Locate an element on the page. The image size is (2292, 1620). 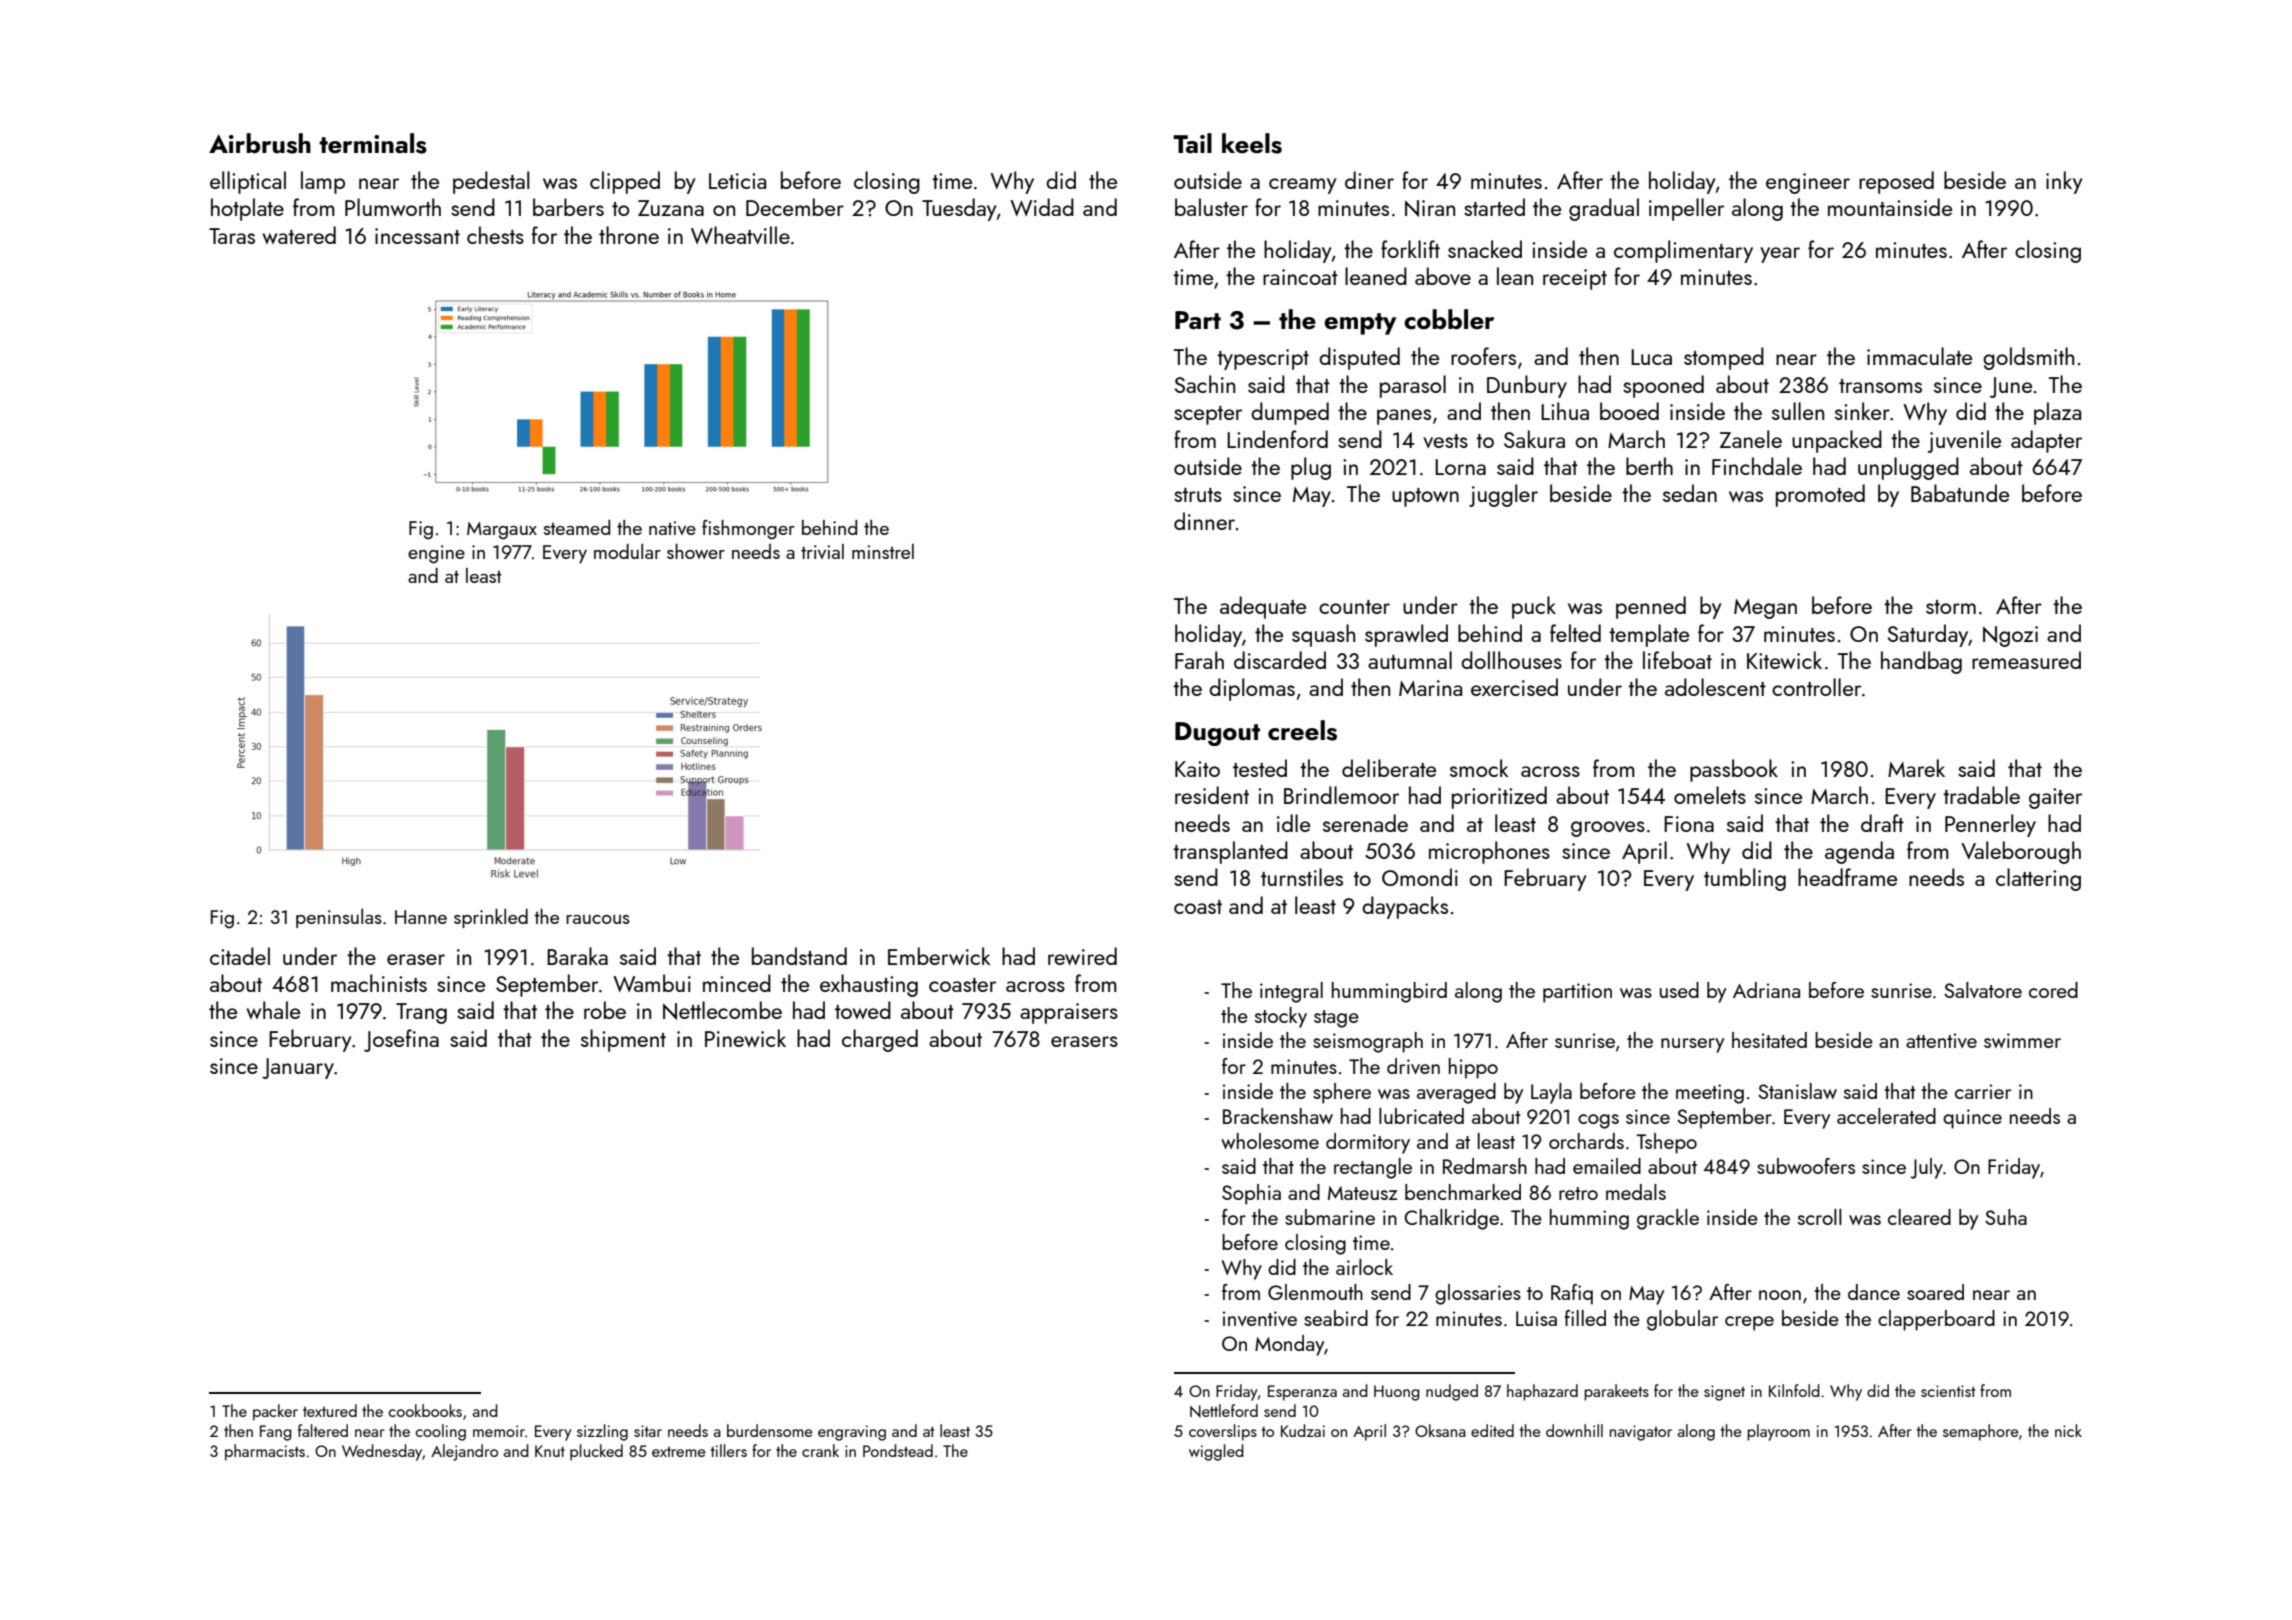
reposed is located at coordinates (1896, 182).
